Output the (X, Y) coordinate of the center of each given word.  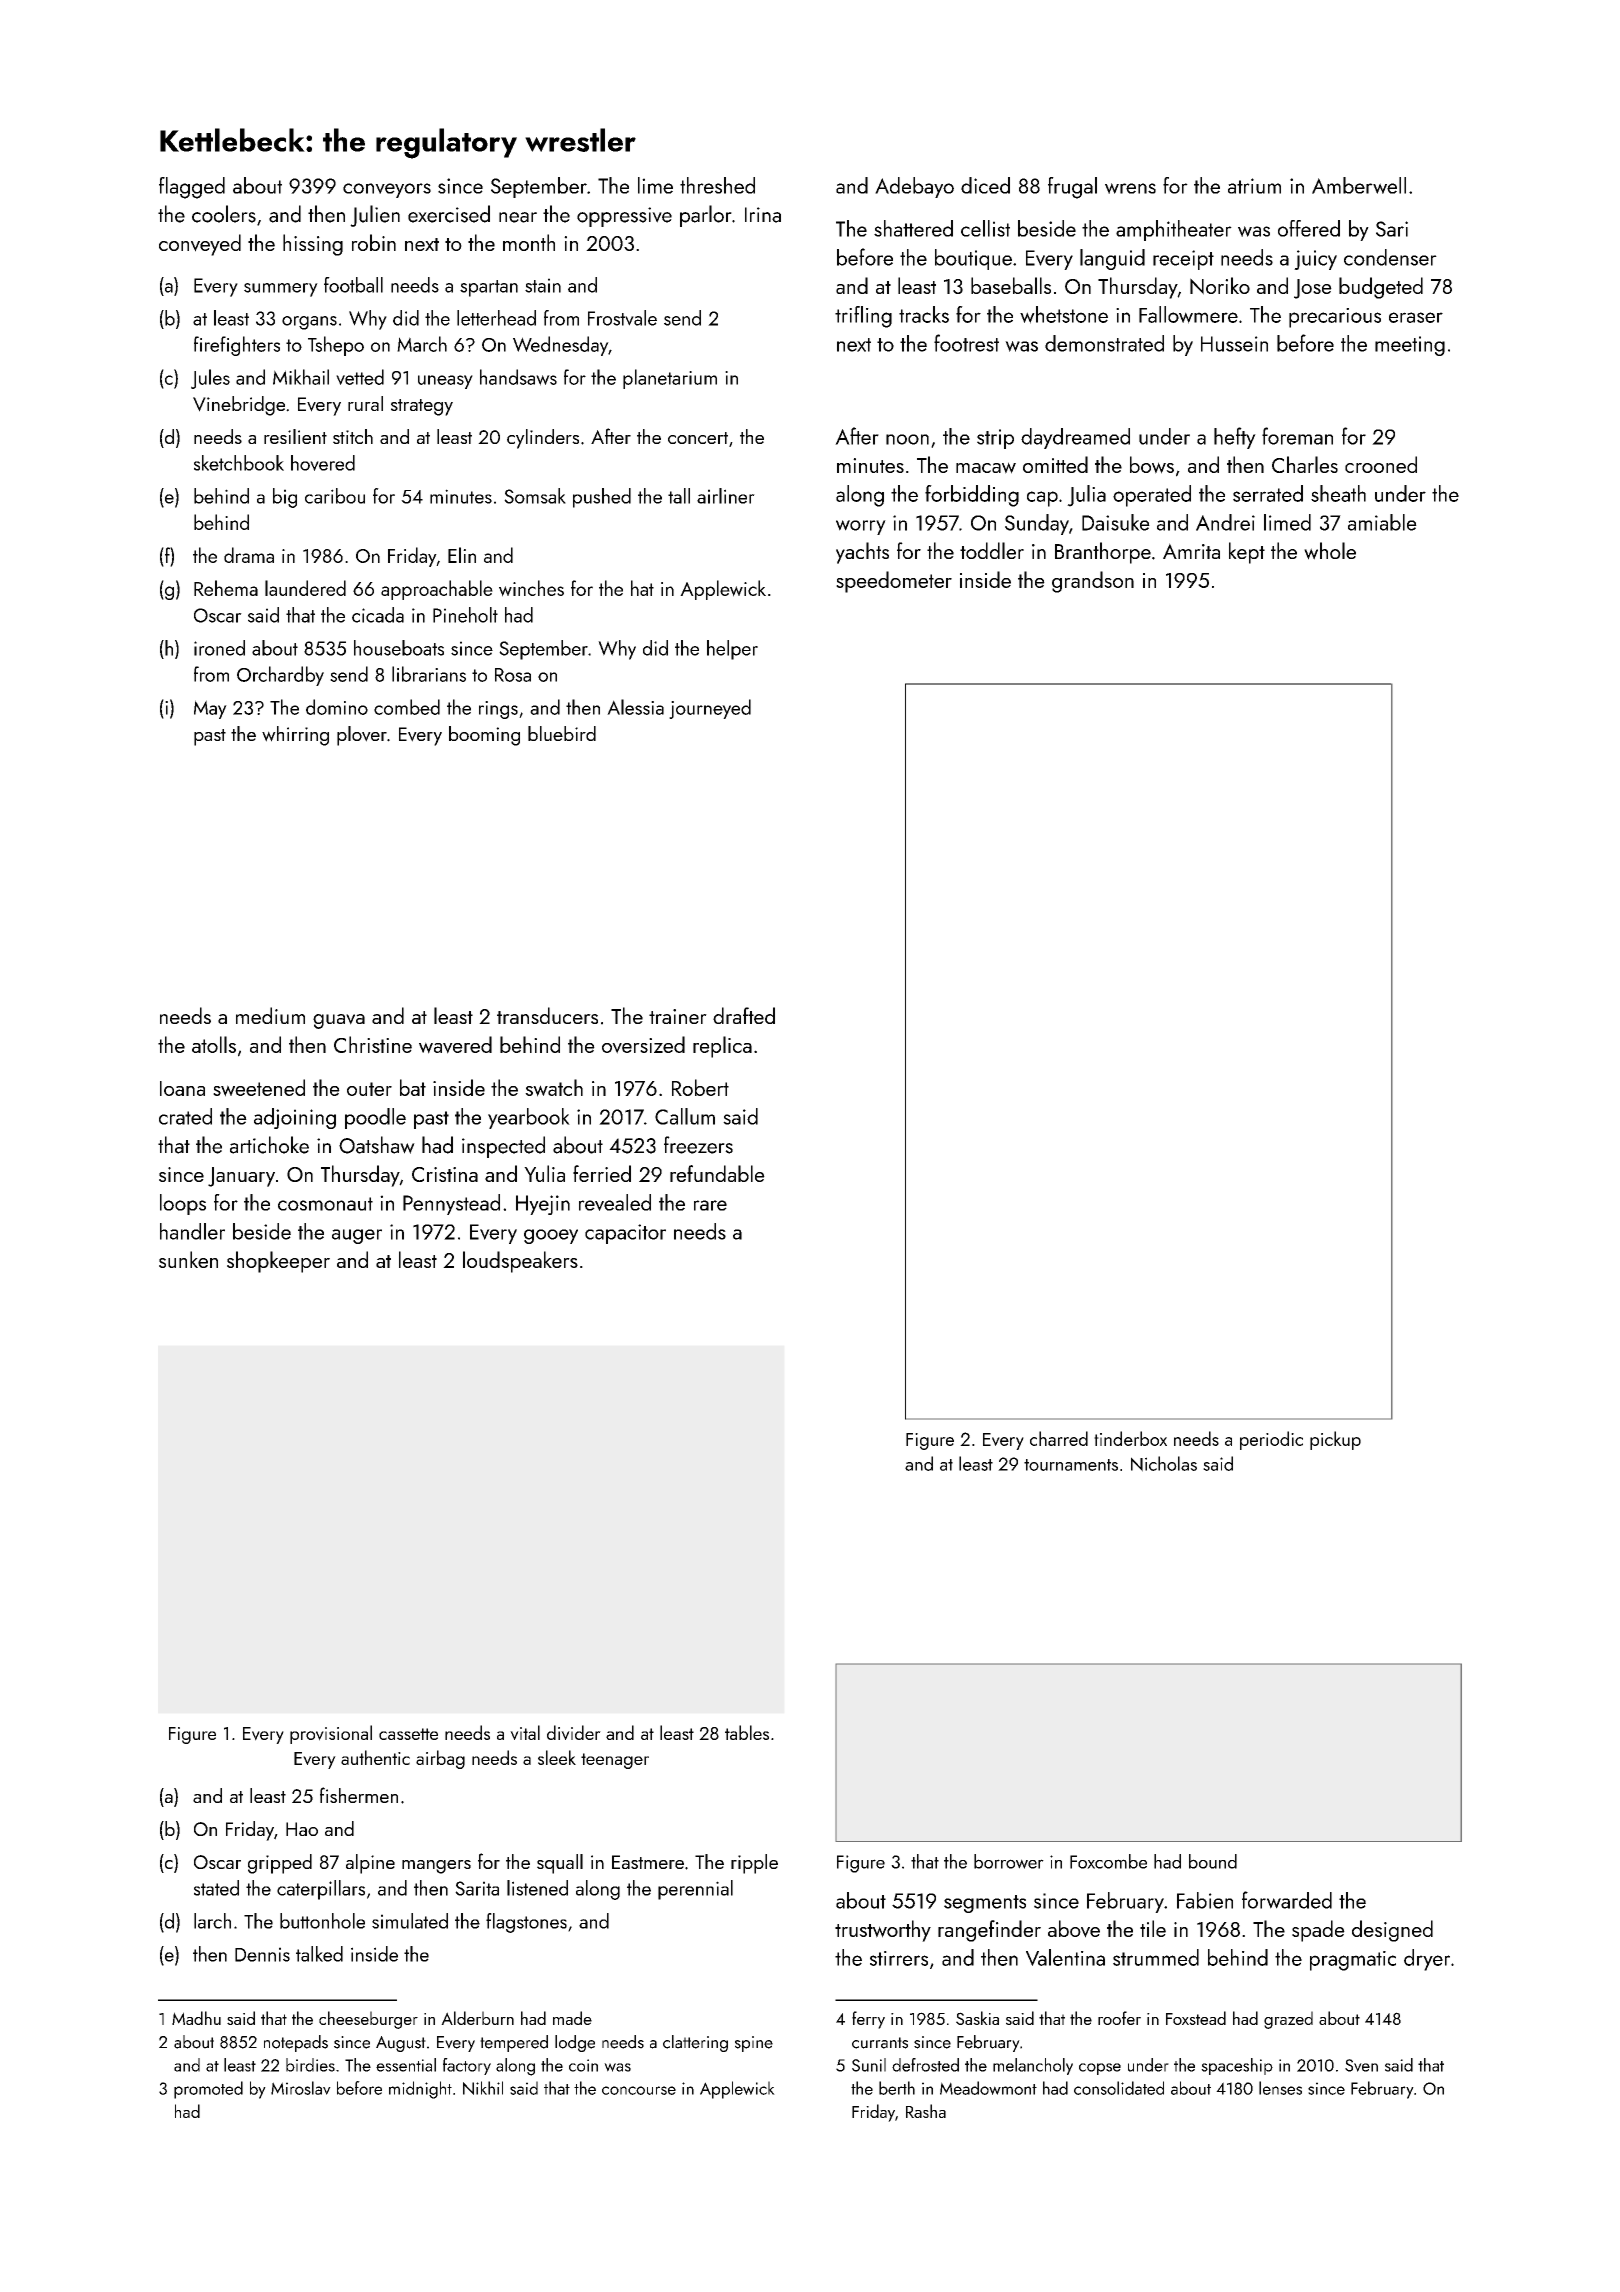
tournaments (1071, 1465)
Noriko (1220, 286)
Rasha (926, 2111)
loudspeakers (520, 1262)
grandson (1093, 582)
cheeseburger (368, 2020)
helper (732, 650)
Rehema (226, 588)
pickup (1335, 1440)
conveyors (387, 190)
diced (985, 185)
